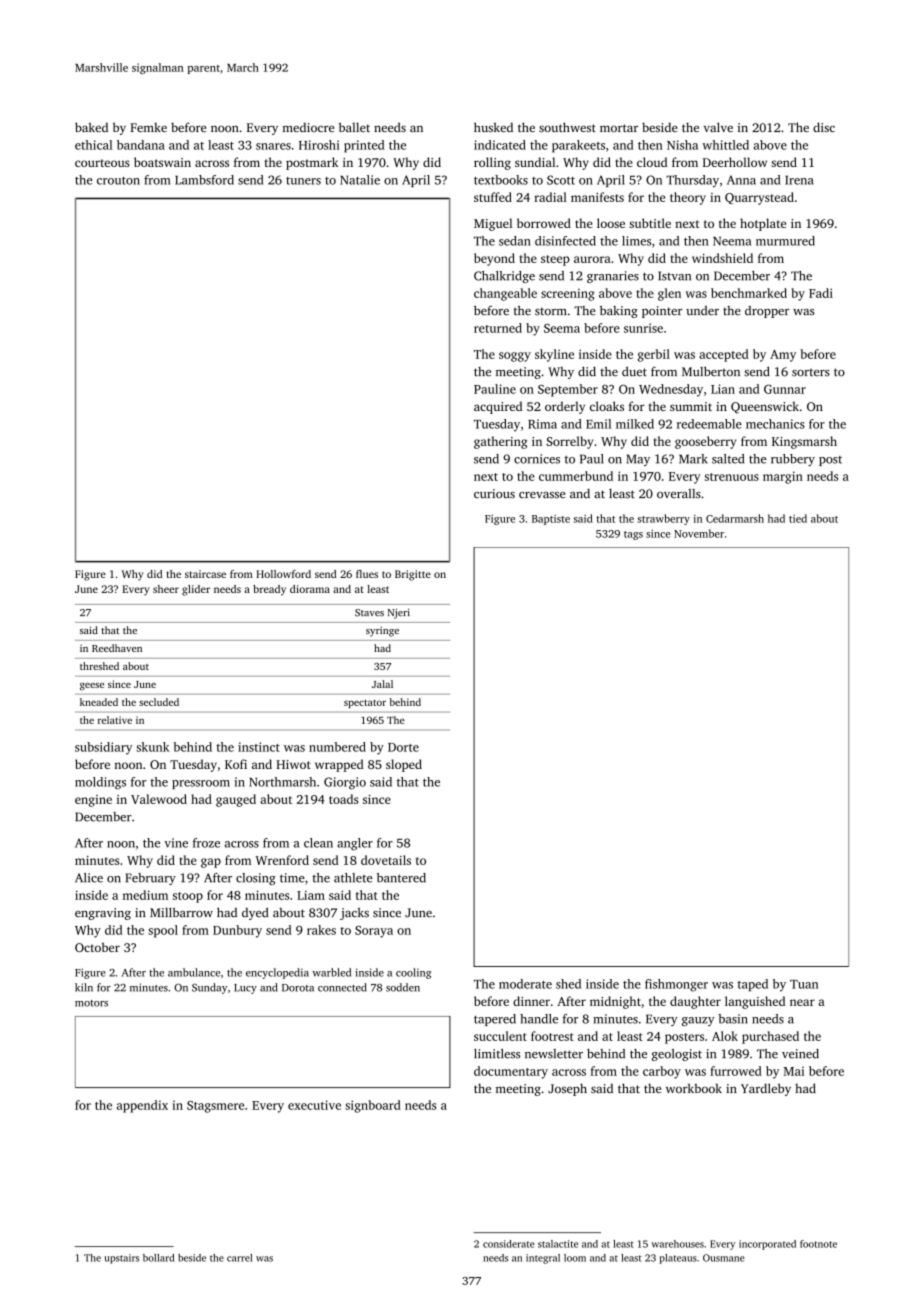  I want to click on ambulance, so click(194, 972).
